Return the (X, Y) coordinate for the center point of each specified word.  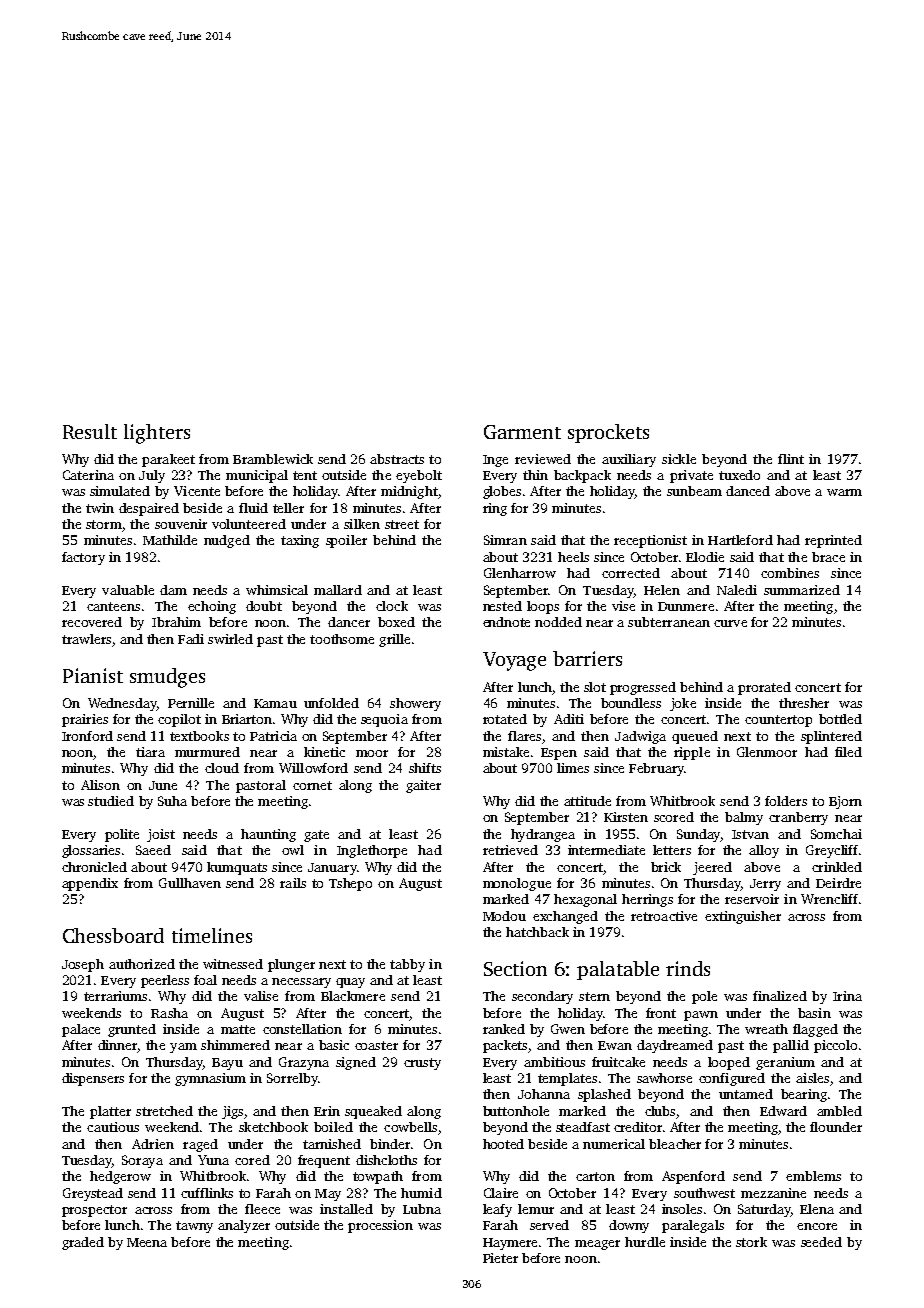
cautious (113, 1127)
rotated (505, 719)
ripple (692, 753)
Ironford (87, 736)
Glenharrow (520, 573)
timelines (212, 935)
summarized (802, 590)
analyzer (244, 1226)
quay (350, 983)
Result (90, 431)
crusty (422, 1064)
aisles (812, 1078)
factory (83, 558)
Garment (522, 432)
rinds (688, 968)
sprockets (608, 433)
